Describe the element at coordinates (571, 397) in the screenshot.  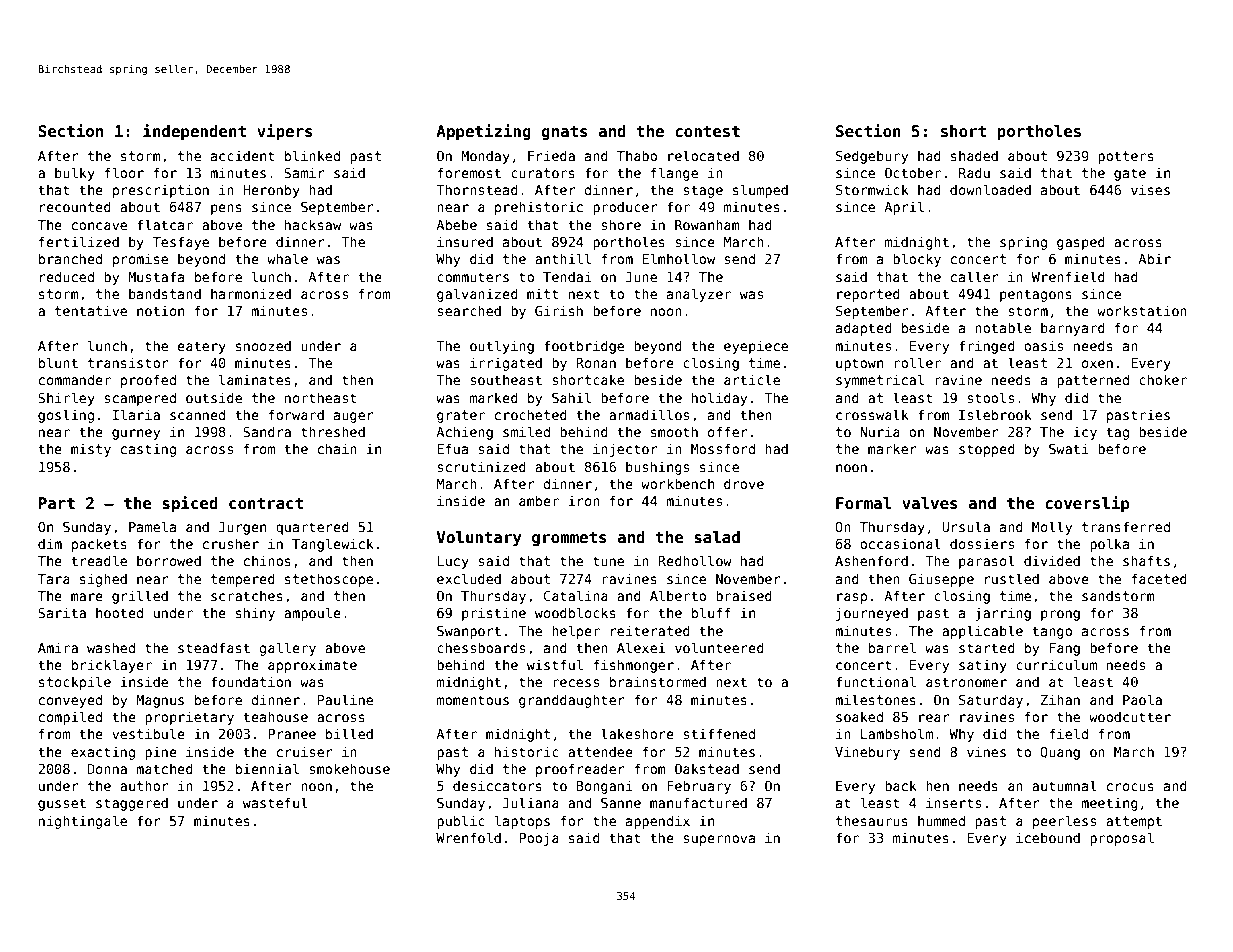
I see `Sahil` at that location.
